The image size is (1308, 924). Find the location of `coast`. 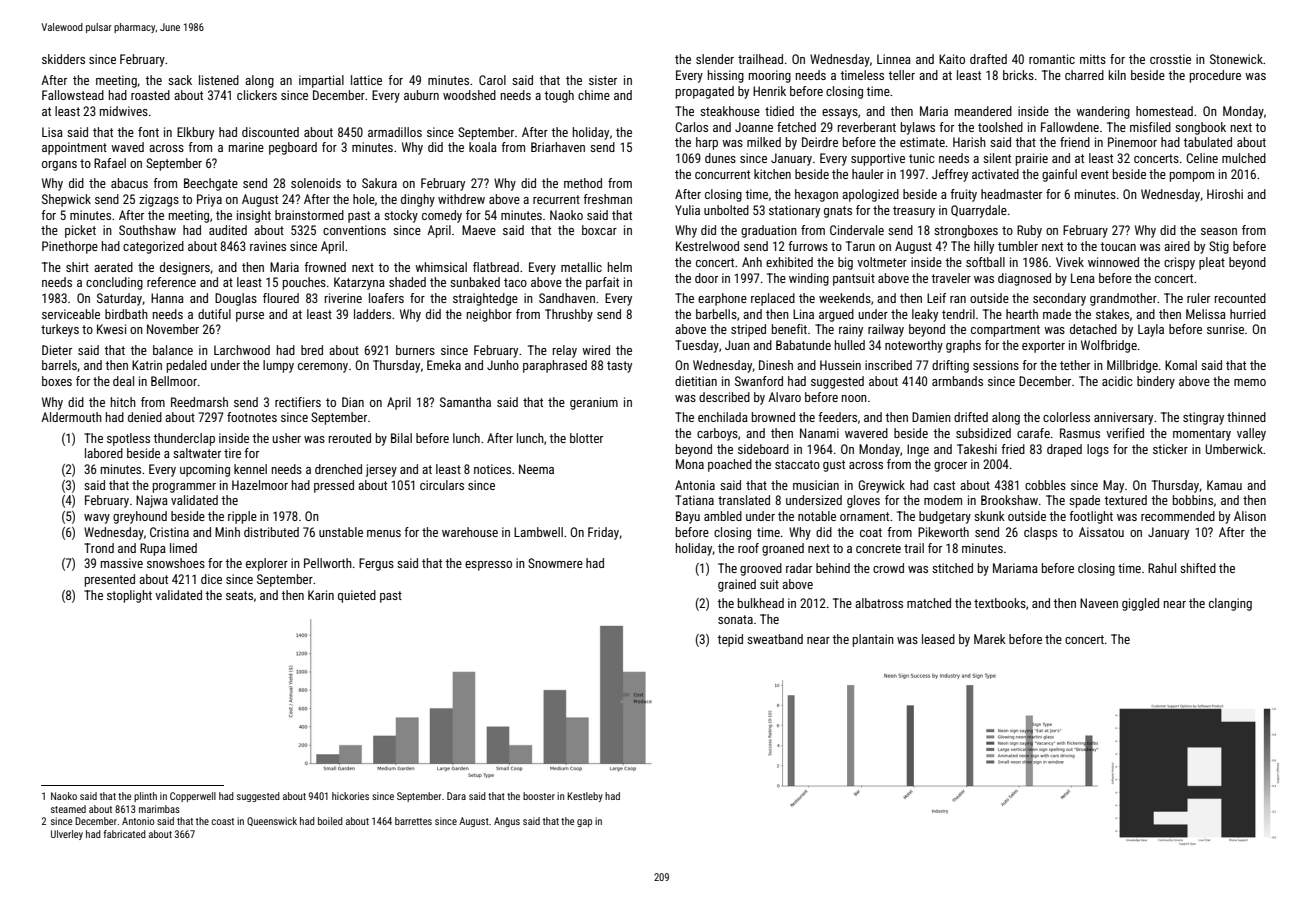

coast is located at coordinates (223, 821).
